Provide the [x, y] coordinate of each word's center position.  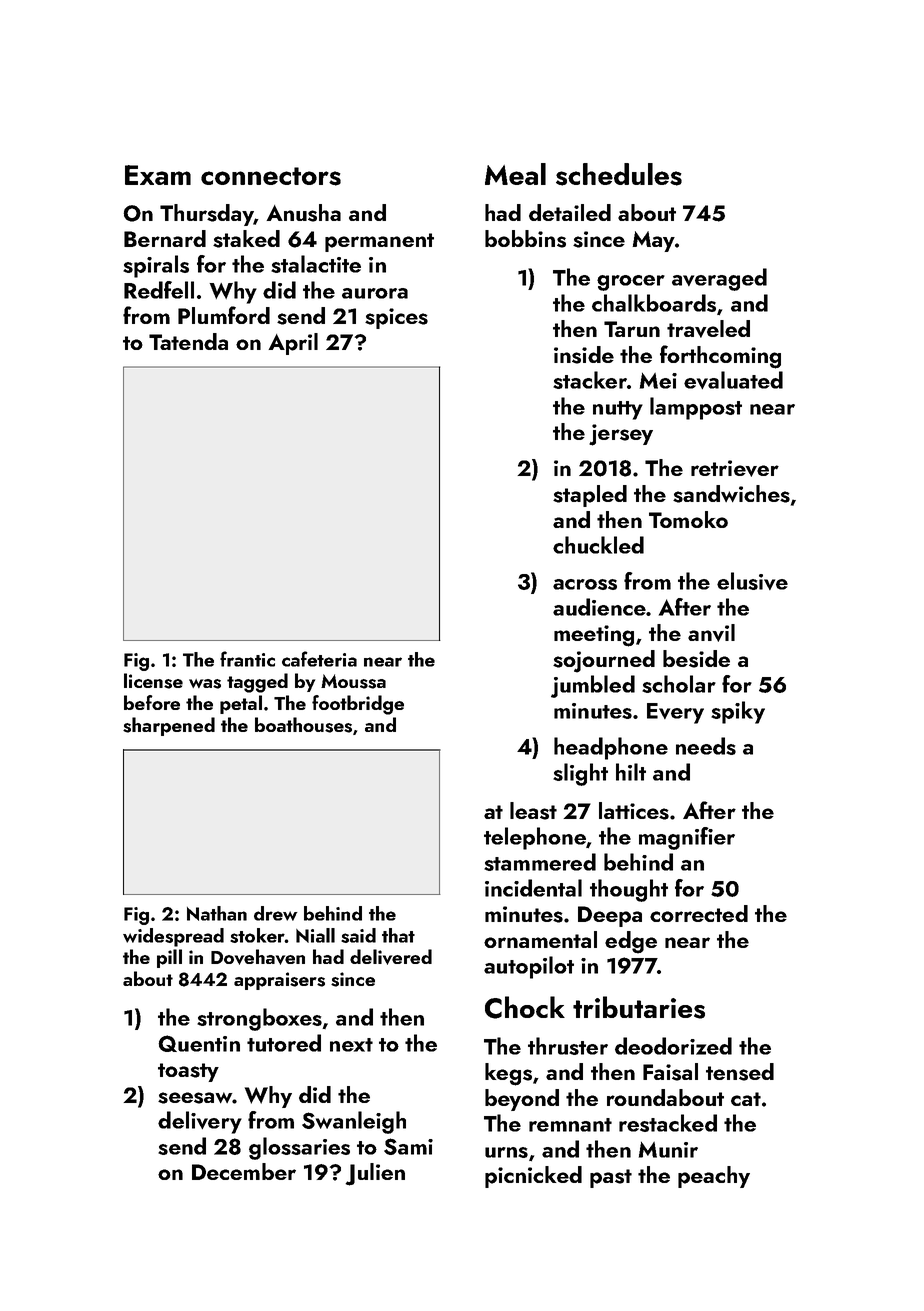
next [351, 1045]
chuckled [598, 545]
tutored [284, 1043]
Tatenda [188, 341]
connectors [271, 176]
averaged [719, 279]
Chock [525, 1007]
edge [631, 942]
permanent [379, 242]
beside [696, 659]
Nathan [217, 913]
